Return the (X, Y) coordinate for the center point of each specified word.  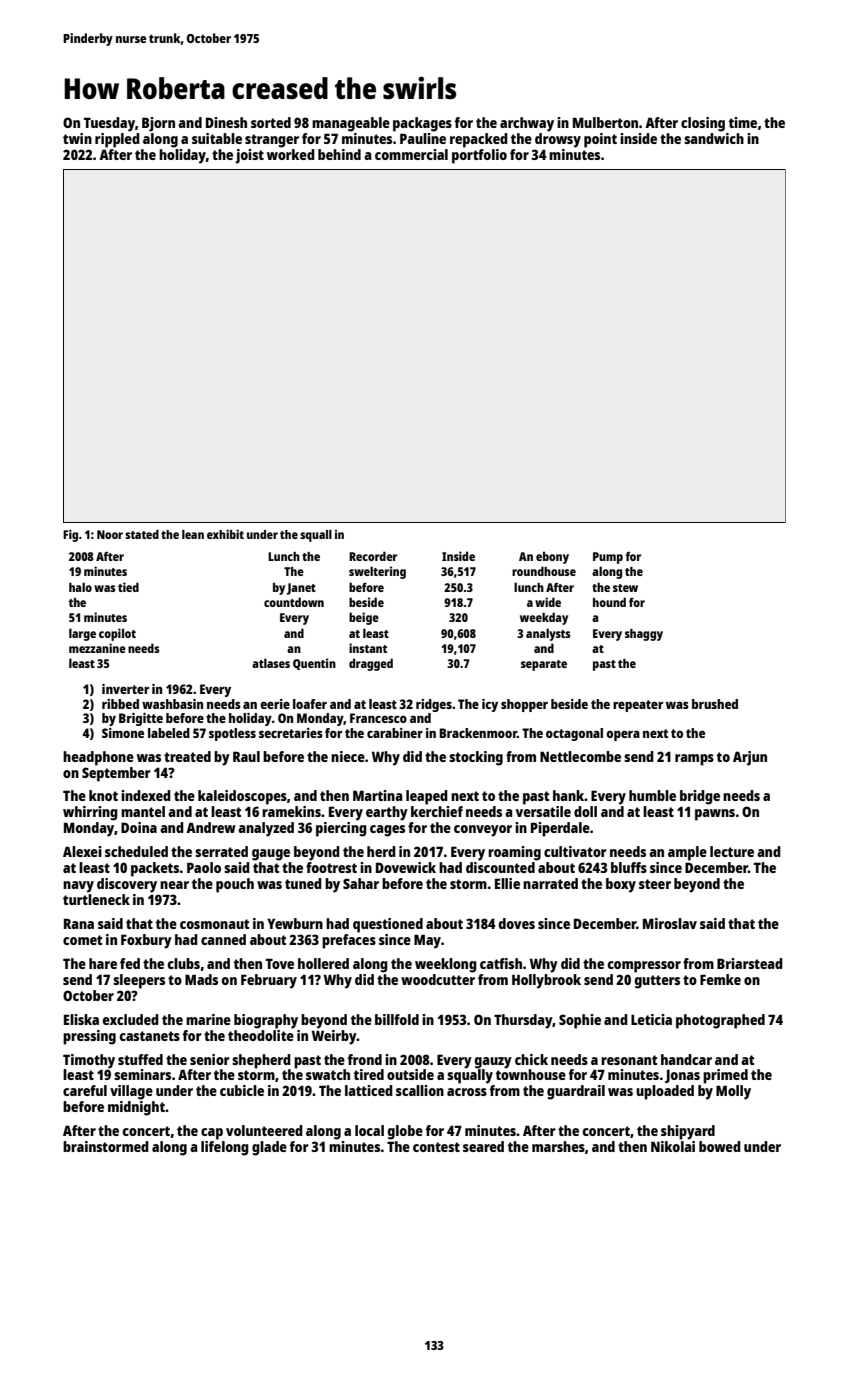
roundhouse (544, 571)
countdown (294, 602)
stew (625, 588)
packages (422, 124)
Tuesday (109, 124)
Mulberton (605, 122)
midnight (136, 1108)
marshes (558, 1146)
